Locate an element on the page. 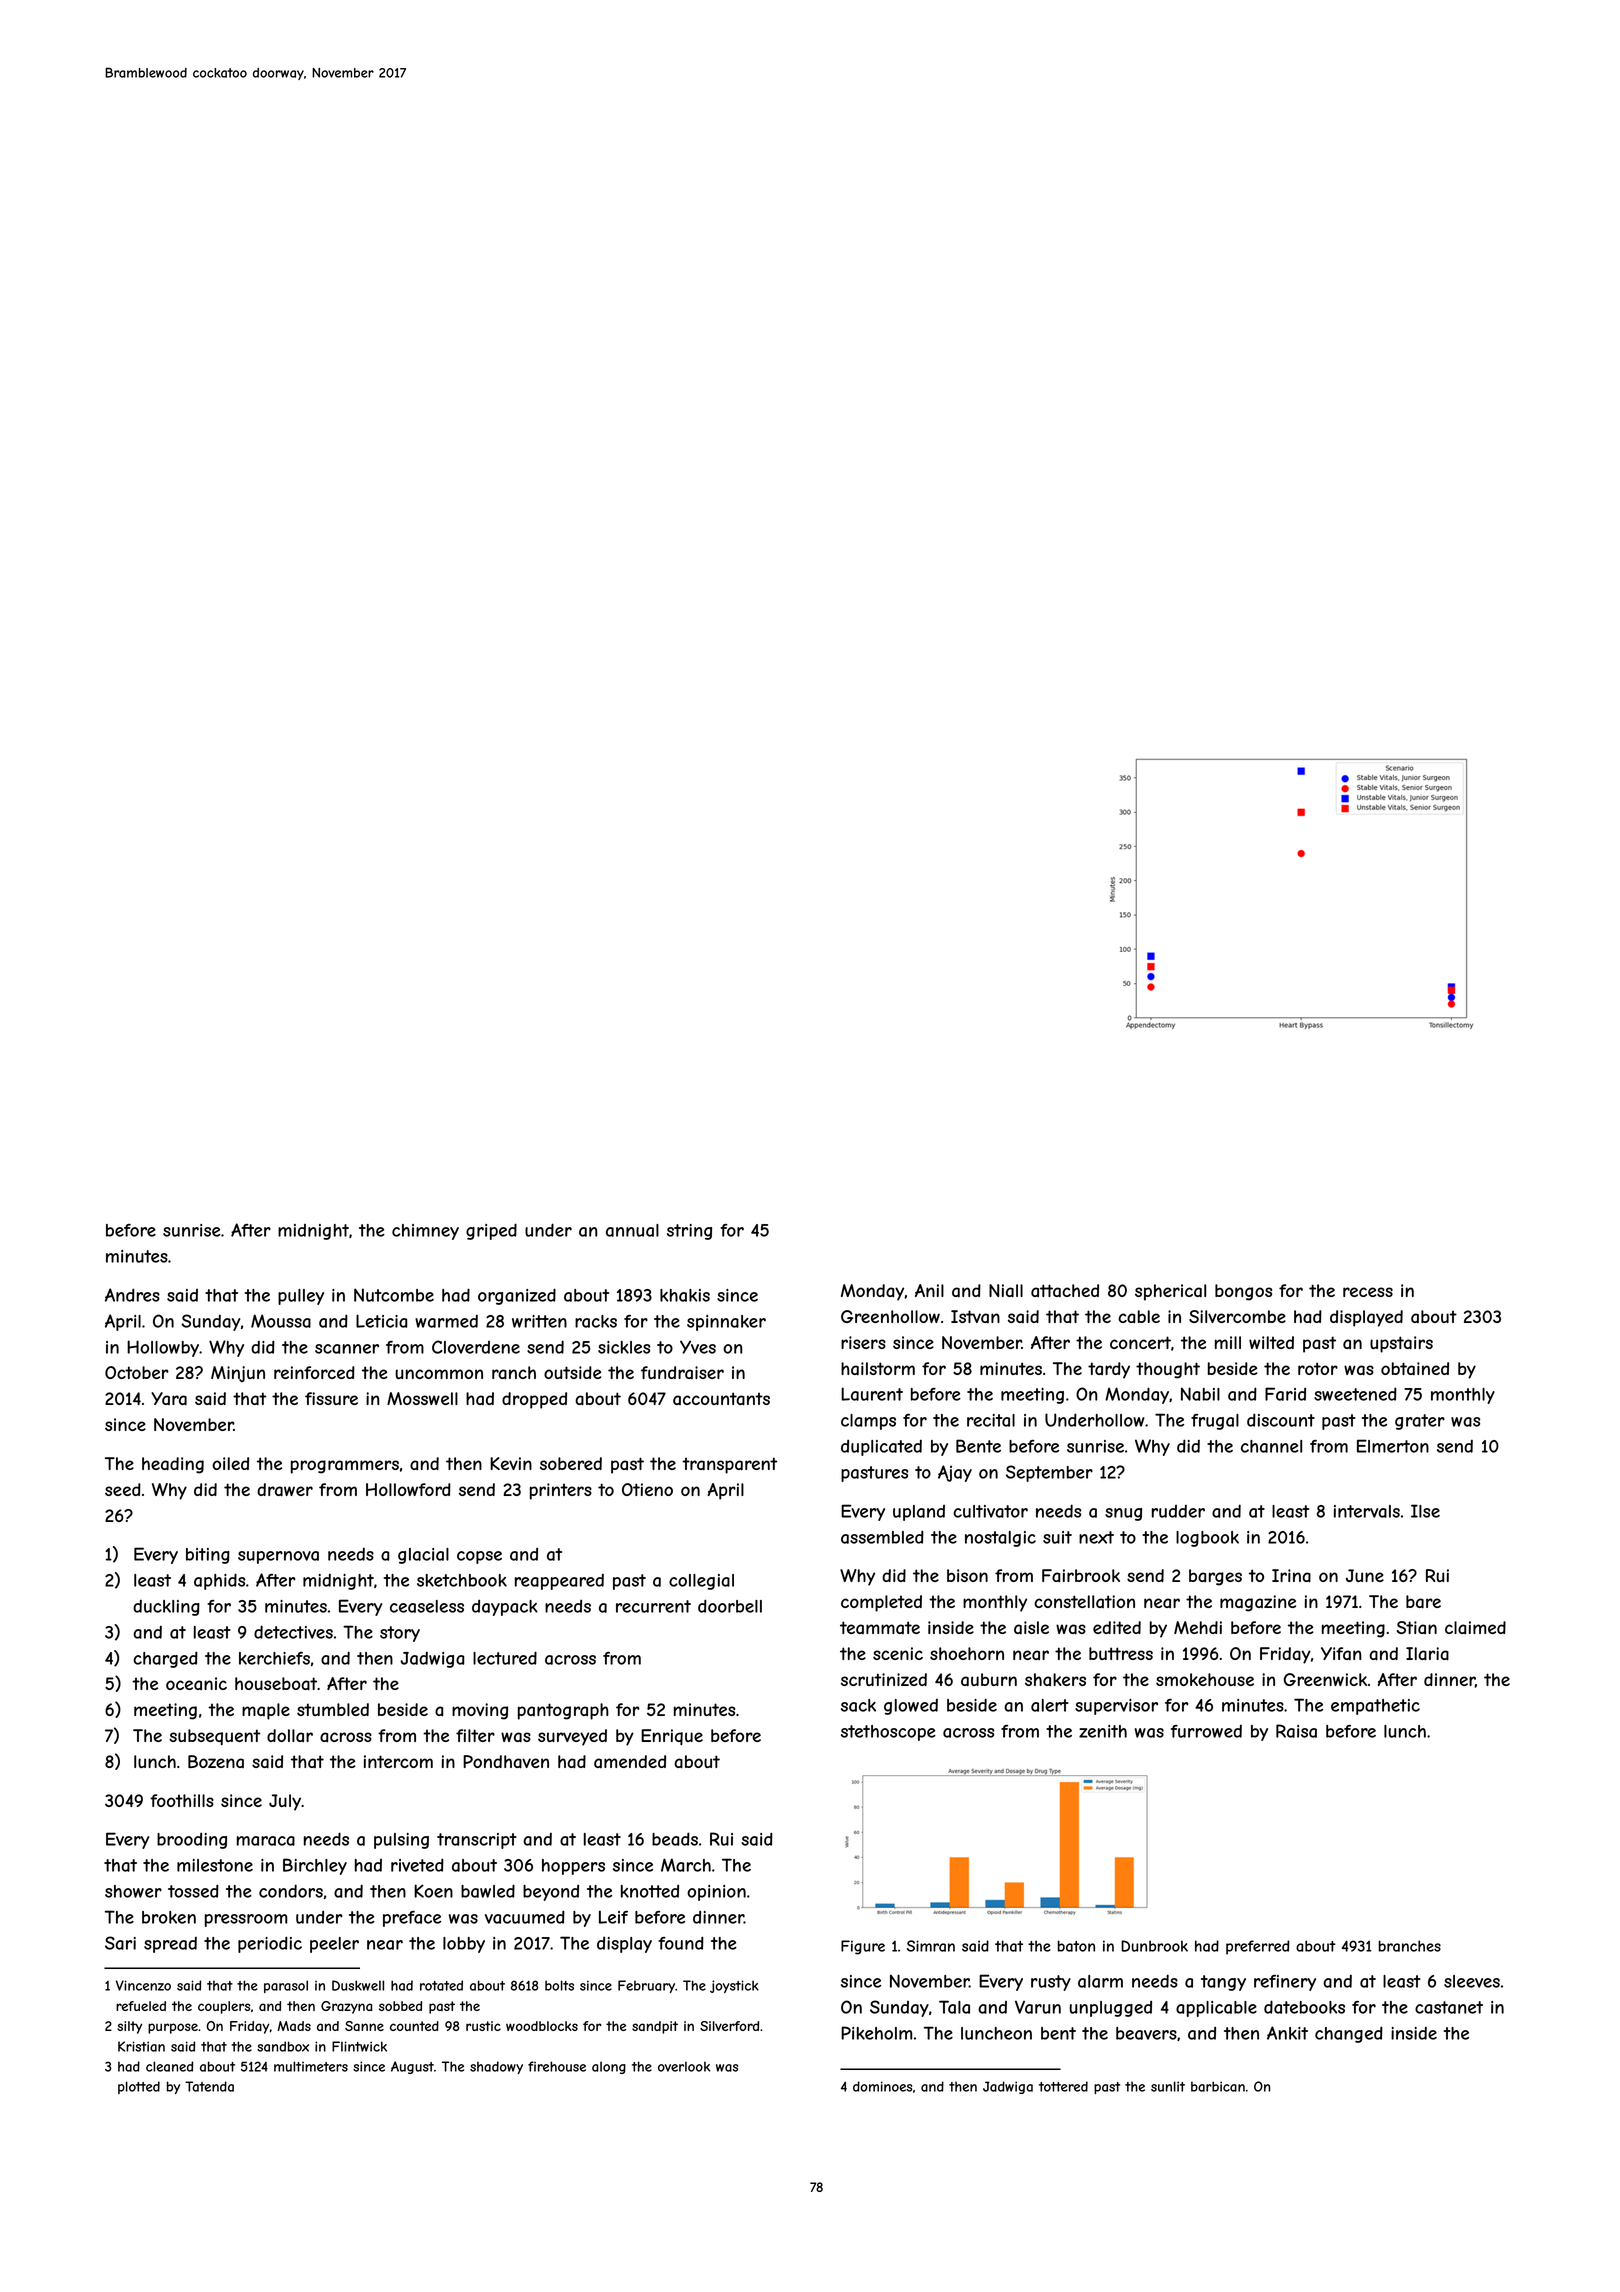  joystick is located at coordinates (734, 1986).
